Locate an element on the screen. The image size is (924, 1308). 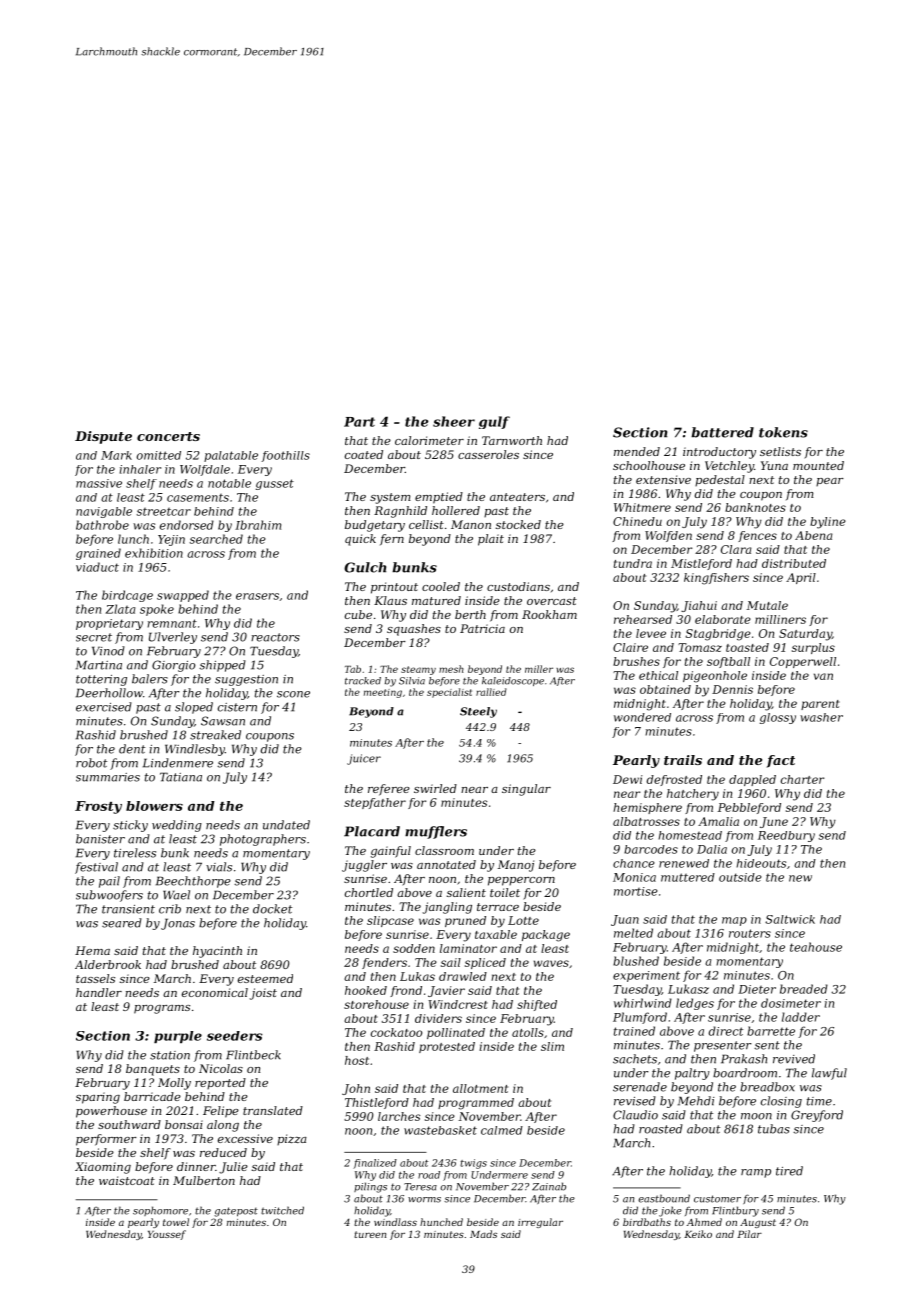
exhibition is located at coordinates (154, 553).
